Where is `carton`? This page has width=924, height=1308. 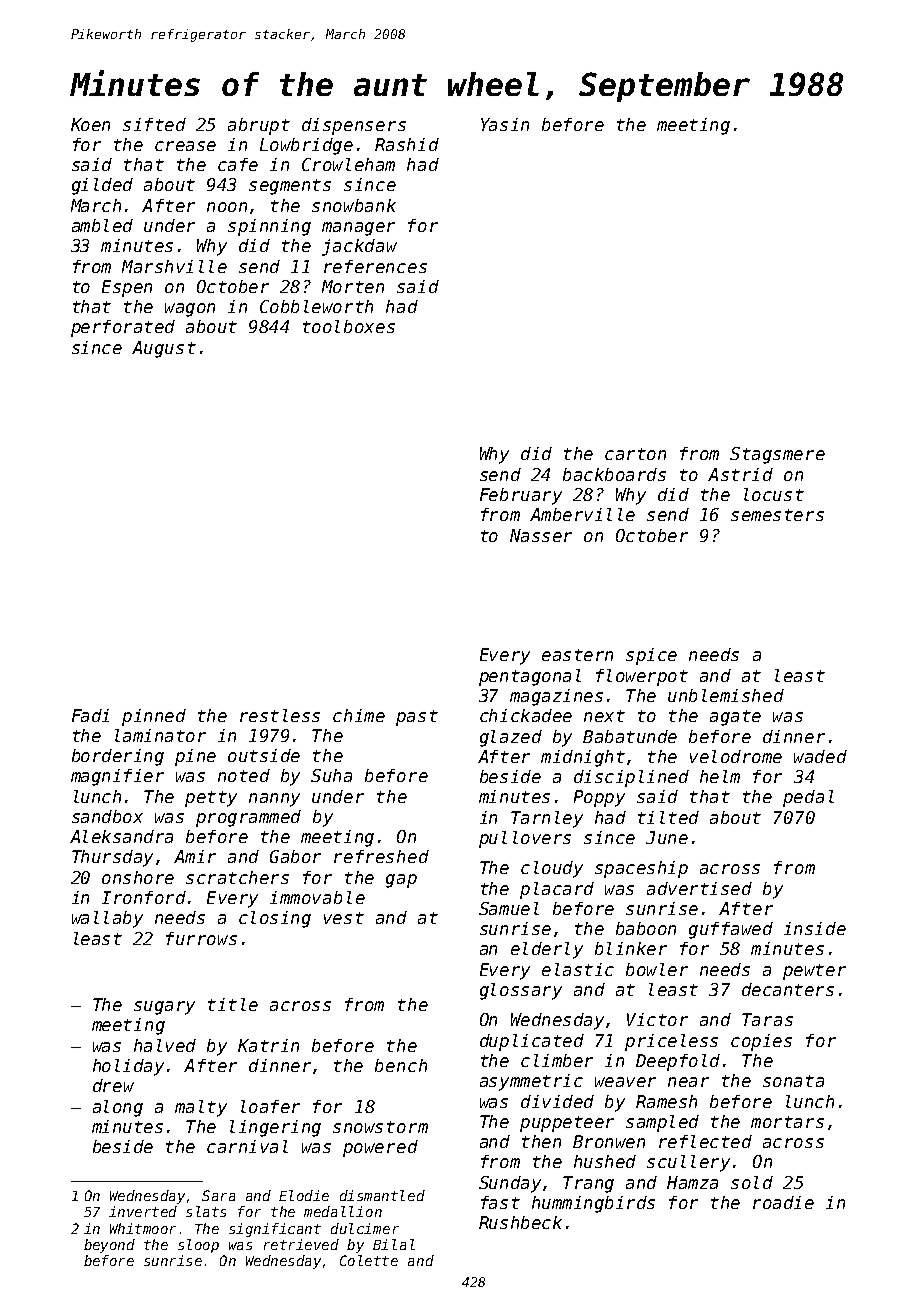 carton is located at coordinates (635, 454).
